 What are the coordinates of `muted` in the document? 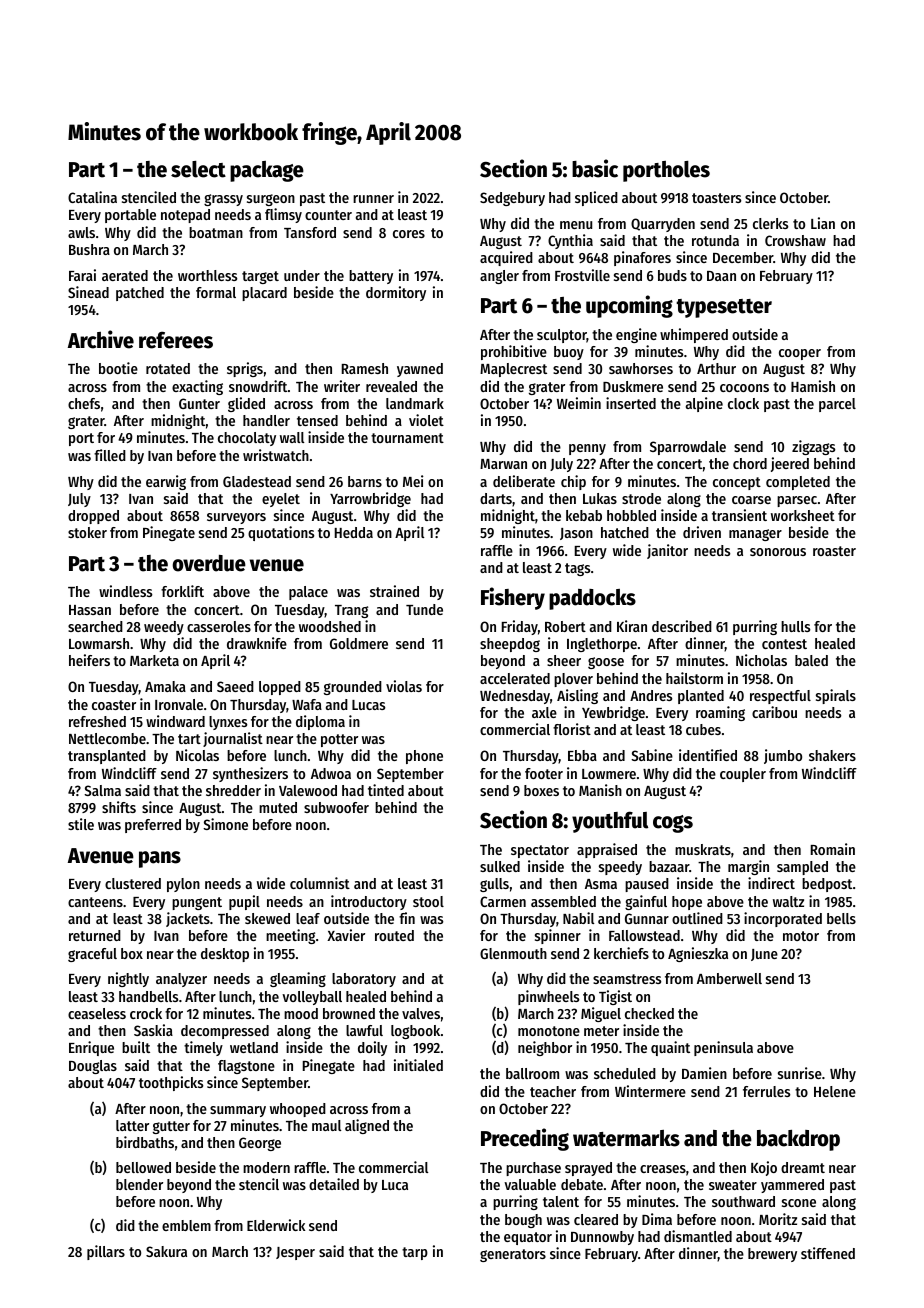 It's located at (278, 807).
